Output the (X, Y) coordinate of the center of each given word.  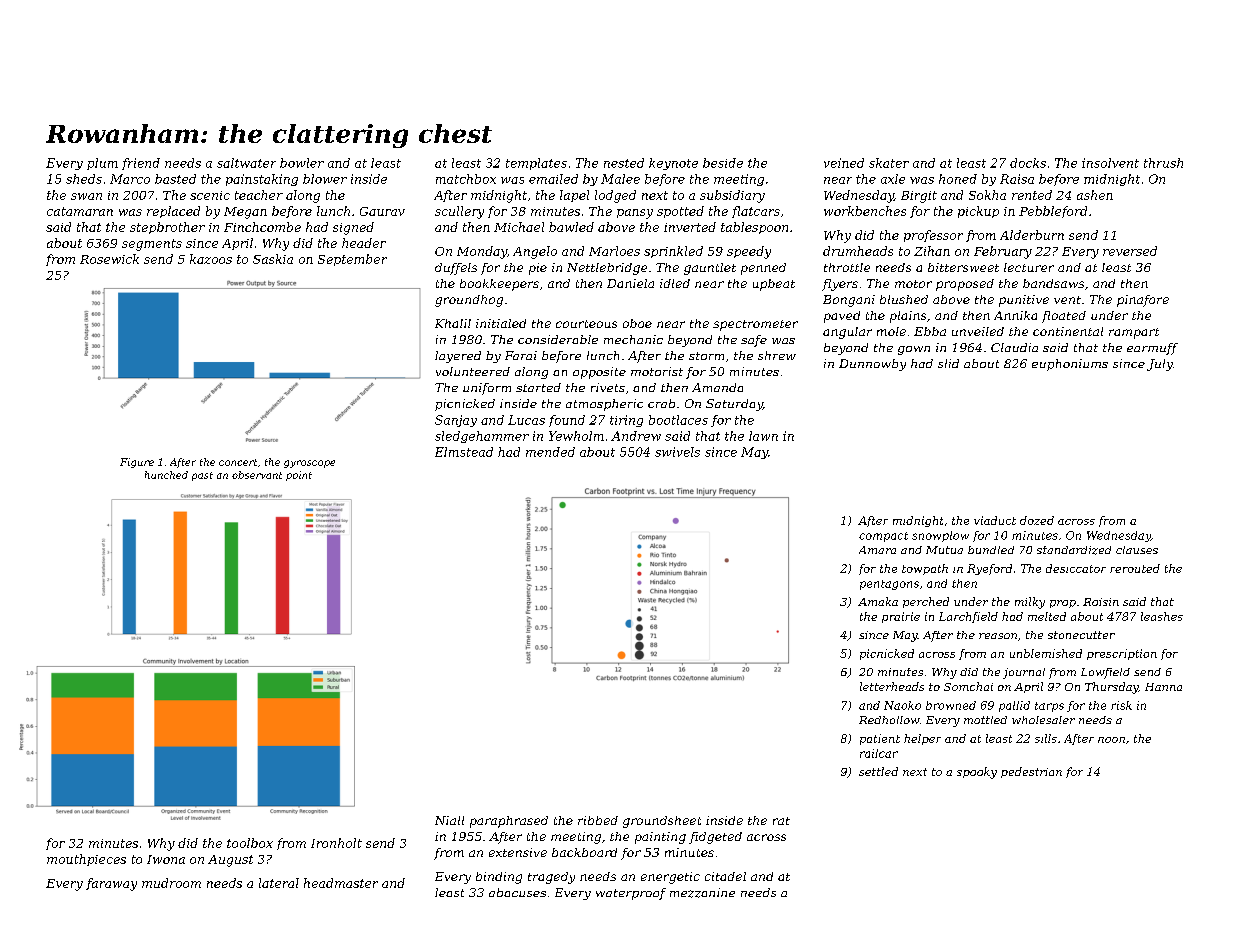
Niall (449, 820)
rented (1032, 195)
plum (102, 164)
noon (1111, 740)
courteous (586, 324)
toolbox (250, 843)
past (202, 476)
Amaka (878, 601)
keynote (673, 164)
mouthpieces (86, 860)
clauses (1137, 550)
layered (458, 357)
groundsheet (662, 822)
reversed (1130, 251)
